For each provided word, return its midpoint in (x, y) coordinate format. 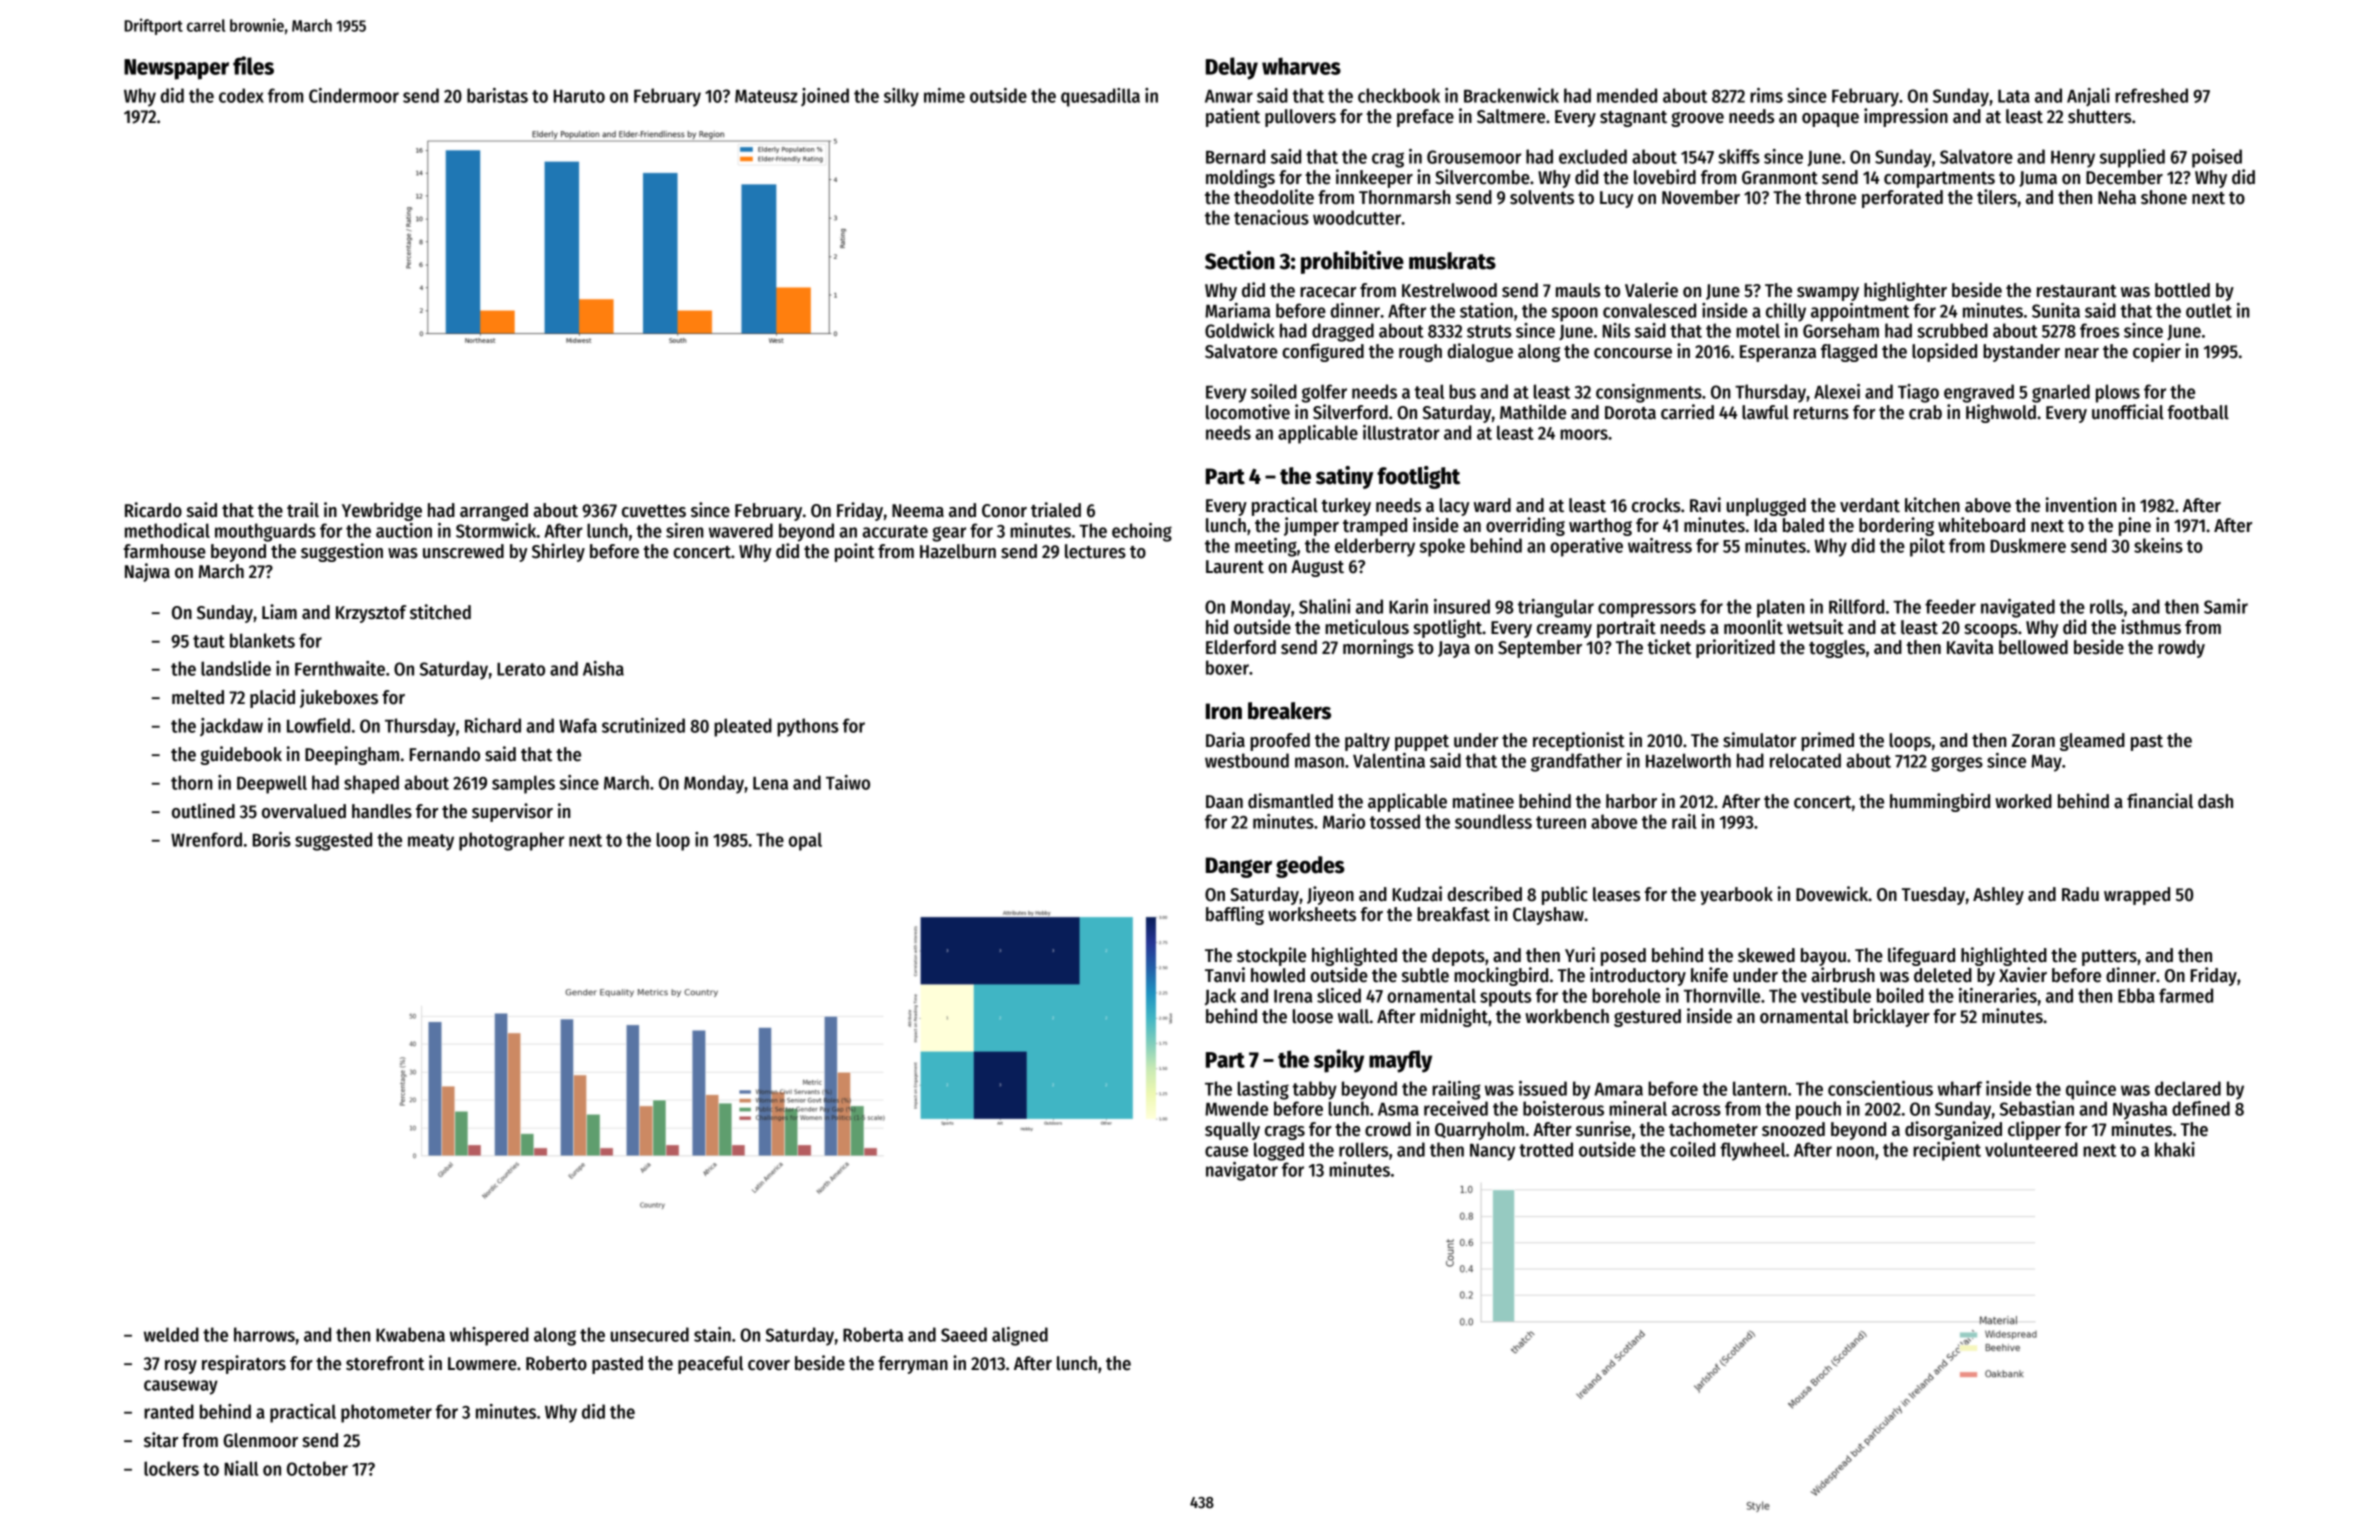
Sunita (2056, 310)
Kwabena (410, 1334)
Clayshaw (1548, 916)
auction (404, 530)
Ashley (1998, 896)
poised (2217, 158)
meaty (431, 842)
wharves (1301, 66)
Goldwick (1239, 330)
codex (241, 95)
